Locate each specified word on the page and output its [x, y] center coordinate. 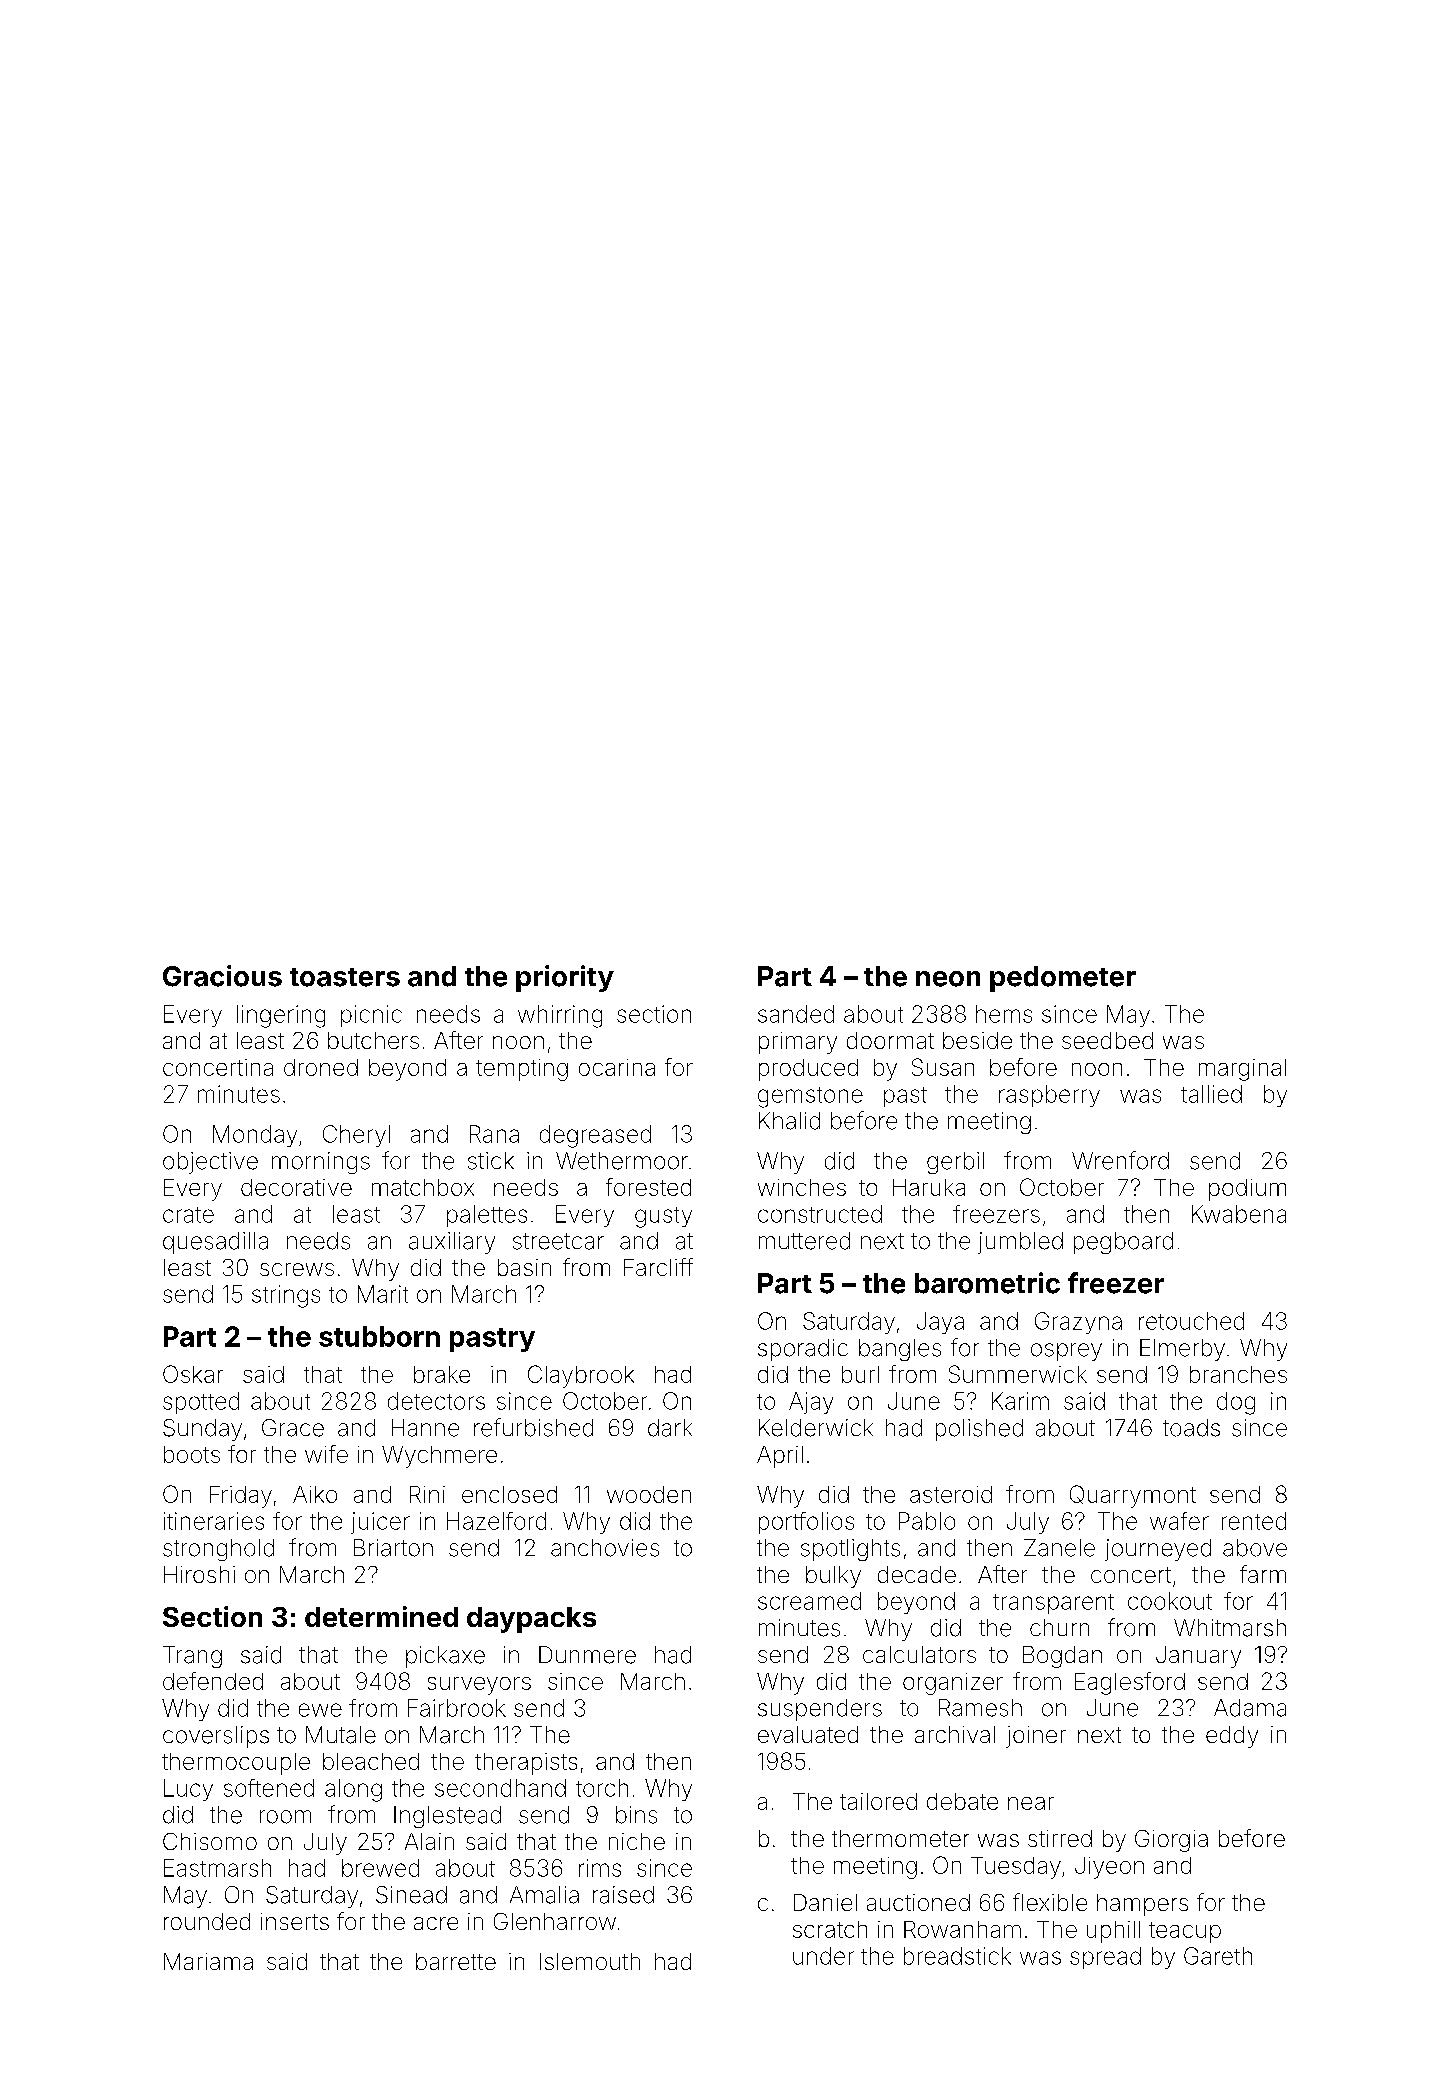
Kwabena [1239, 1214]
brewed [380, 1868]
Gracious [222, 976]
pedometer [1063, 979]
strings [286, 1296]
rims [600, 1868]
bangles [900, 1350]
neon [948, 979]
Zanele [1059, 1548]
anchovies [605, 1548]
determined [381, 1616]
